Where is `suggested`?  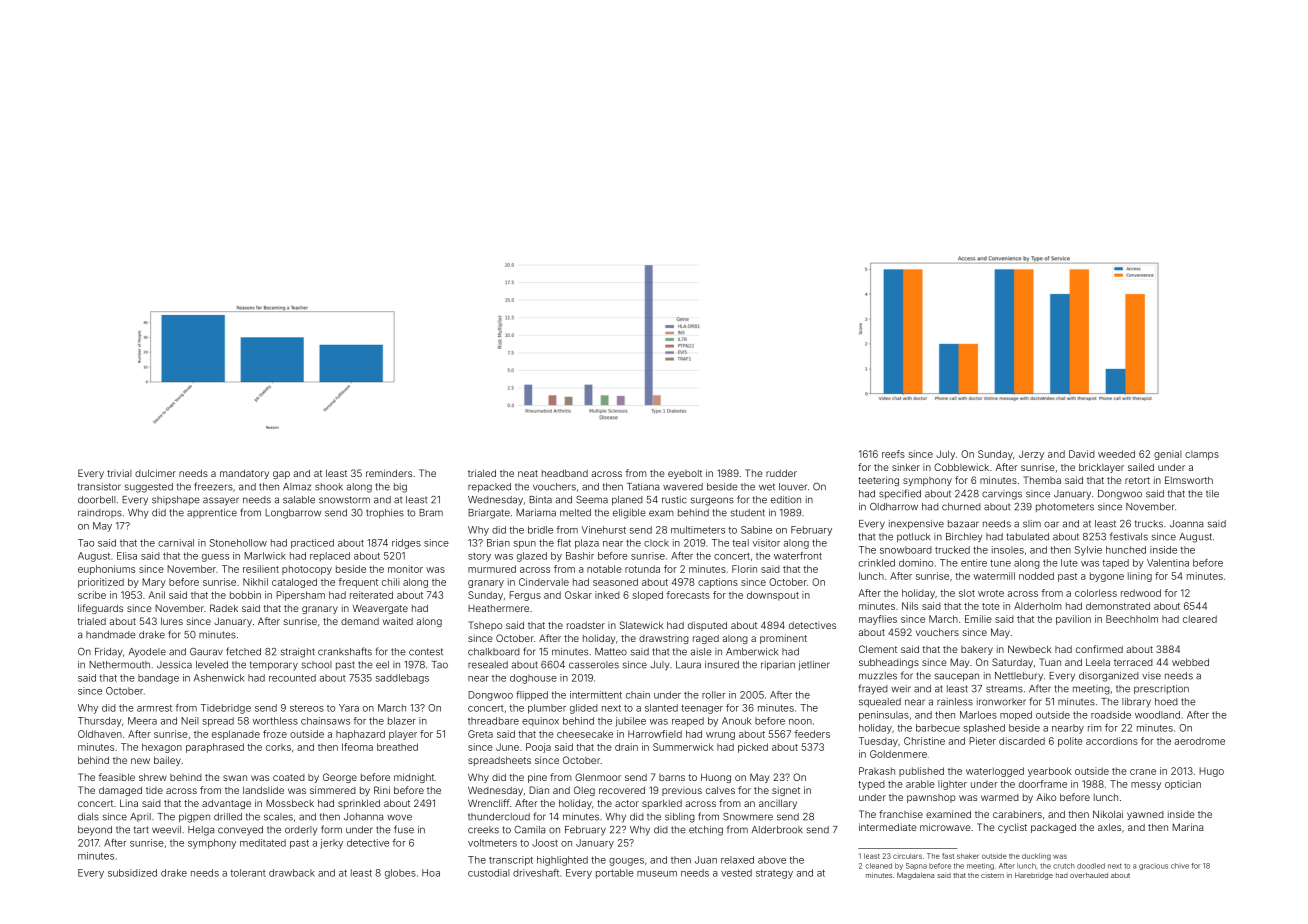
suggested is located at coordinates (149, 488).
